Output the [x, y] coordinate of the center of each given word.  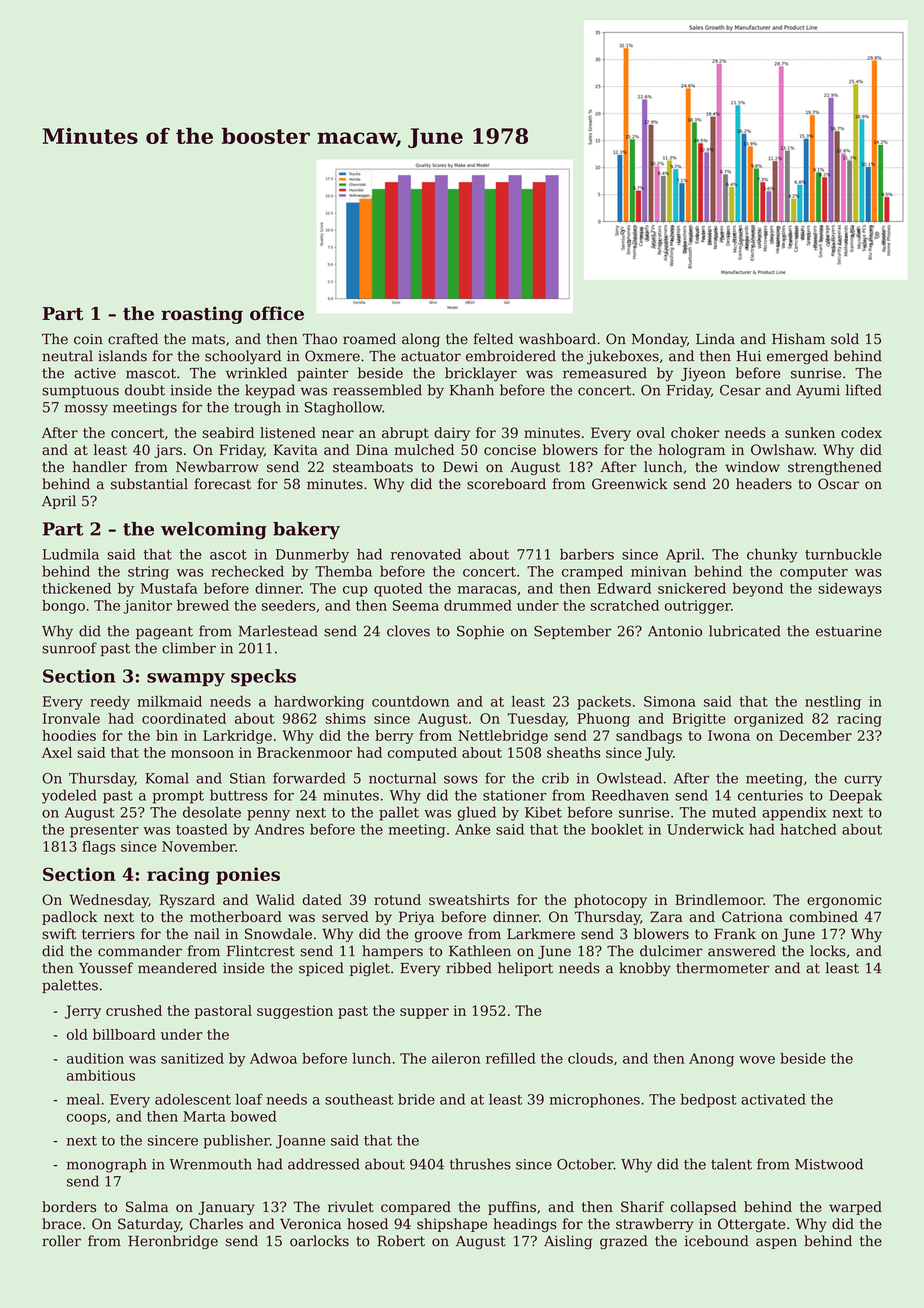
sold [845, 339]
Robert [401, 1241]
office [277, 313]
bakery [306, 531]
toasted [202, 829]
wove [757, 1060]
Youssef [106, 968]
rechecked [247, 571]
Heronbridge [173, 1242]
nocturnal [402, 778]
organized [769, 720]
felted [493, 339]
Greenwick [630, 484]
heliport [525, 969]
